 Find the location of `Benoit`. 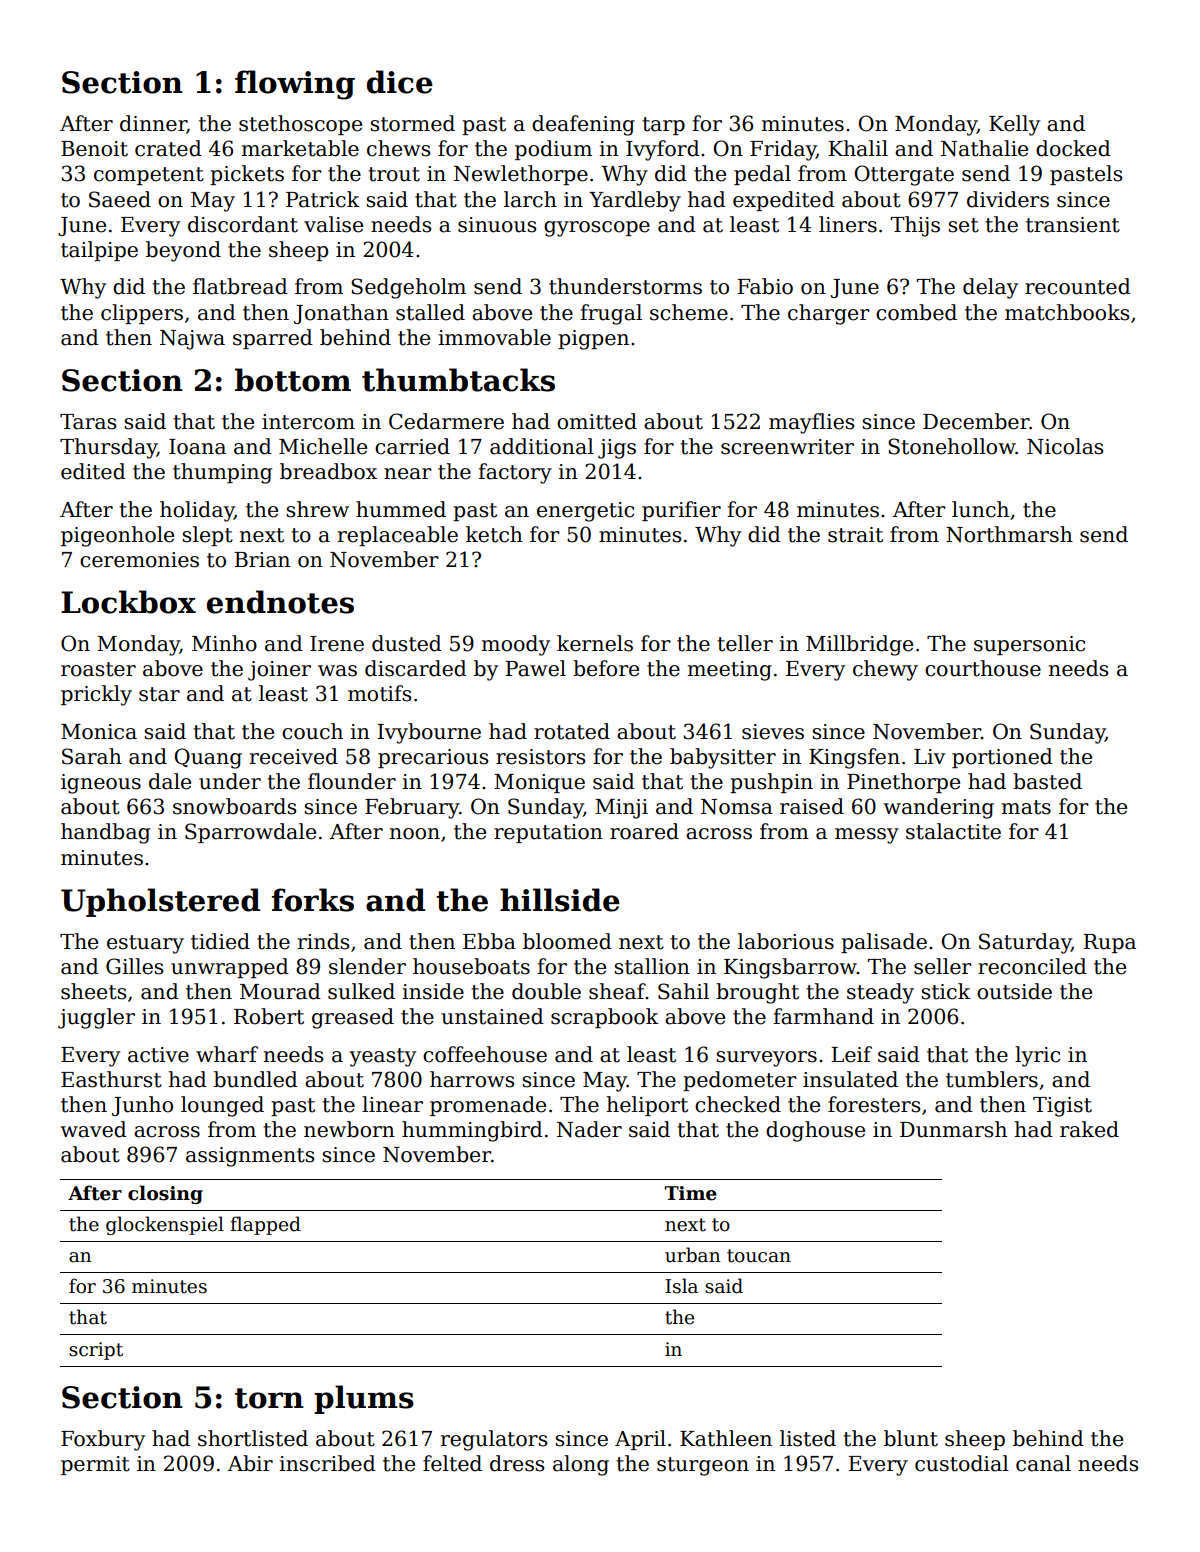

Benoit is located at coordinates (94, 149).
